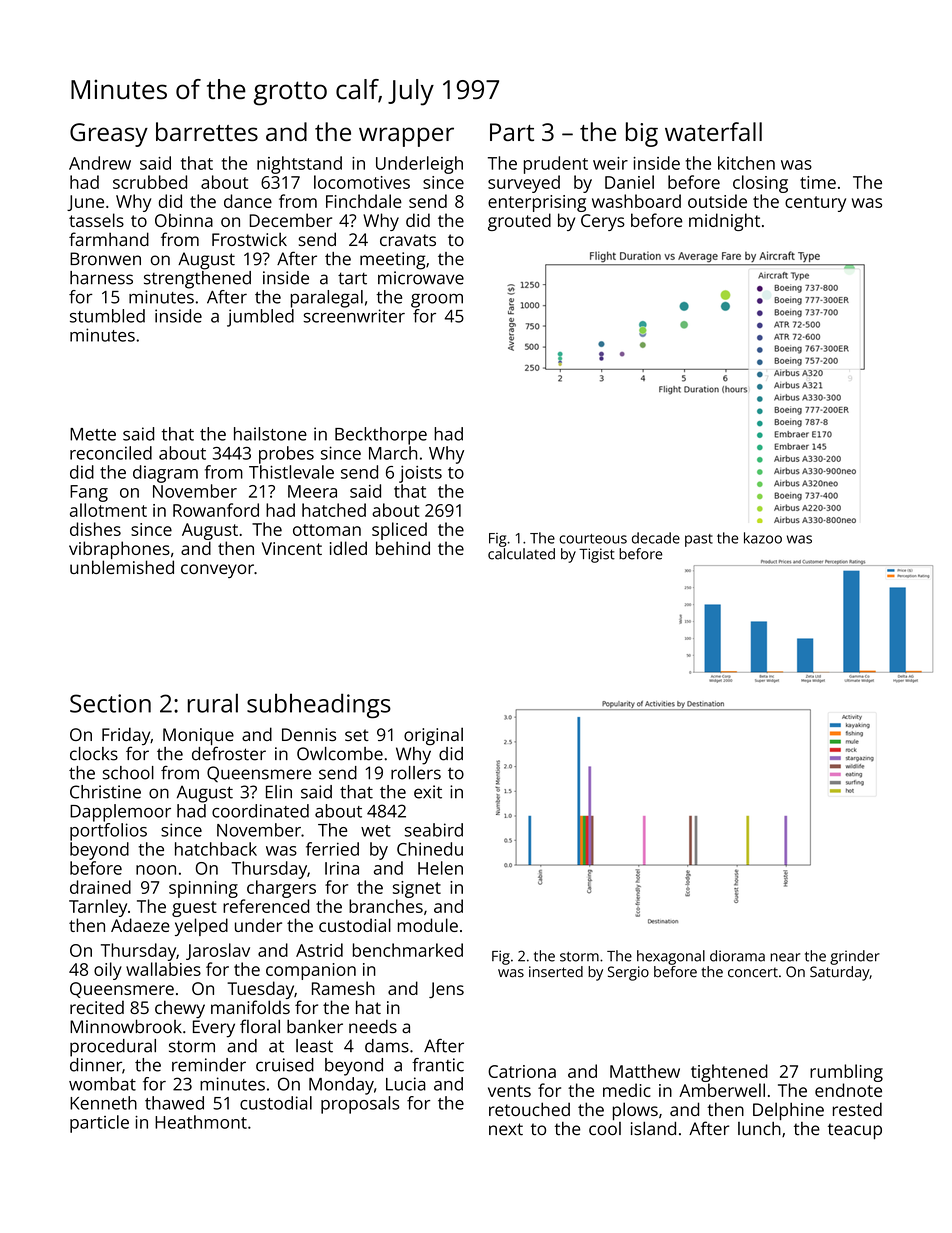  What do you see at coordinates (93, 434) in the image?
I see `Mette` at bounding box center [93, 434].
